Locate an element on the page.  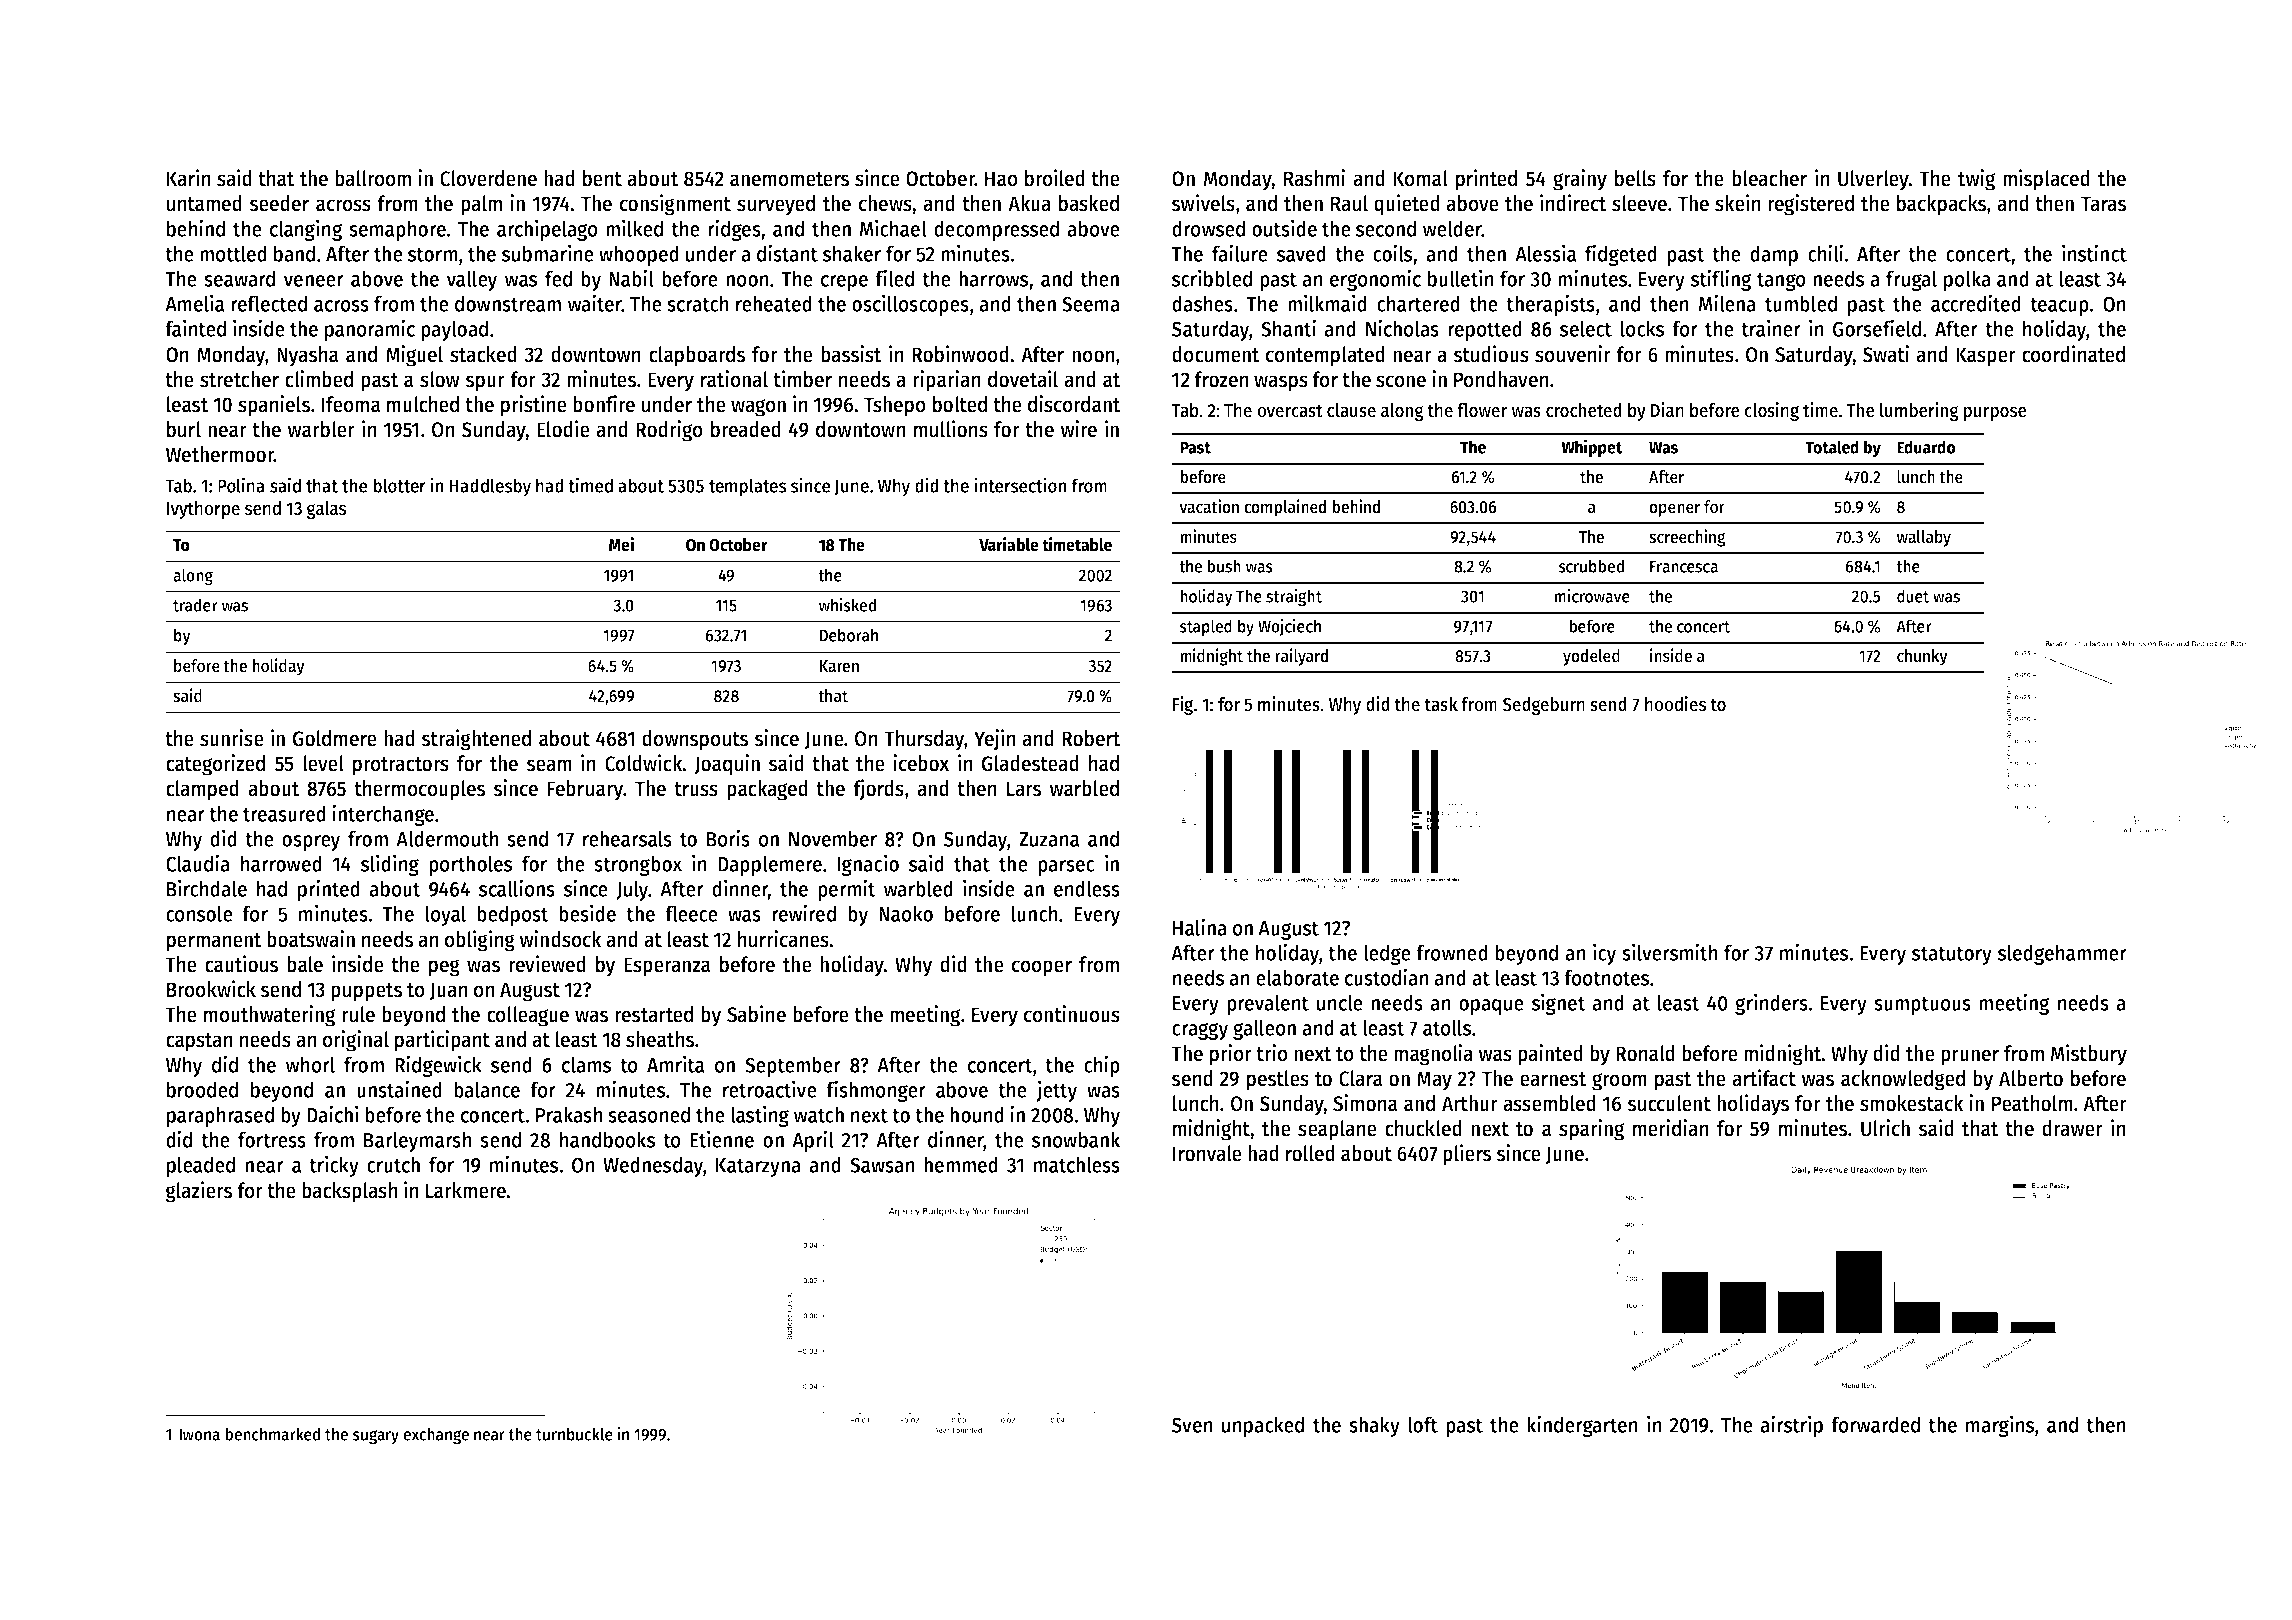
statutory is located at coordinates (1951, 955).
